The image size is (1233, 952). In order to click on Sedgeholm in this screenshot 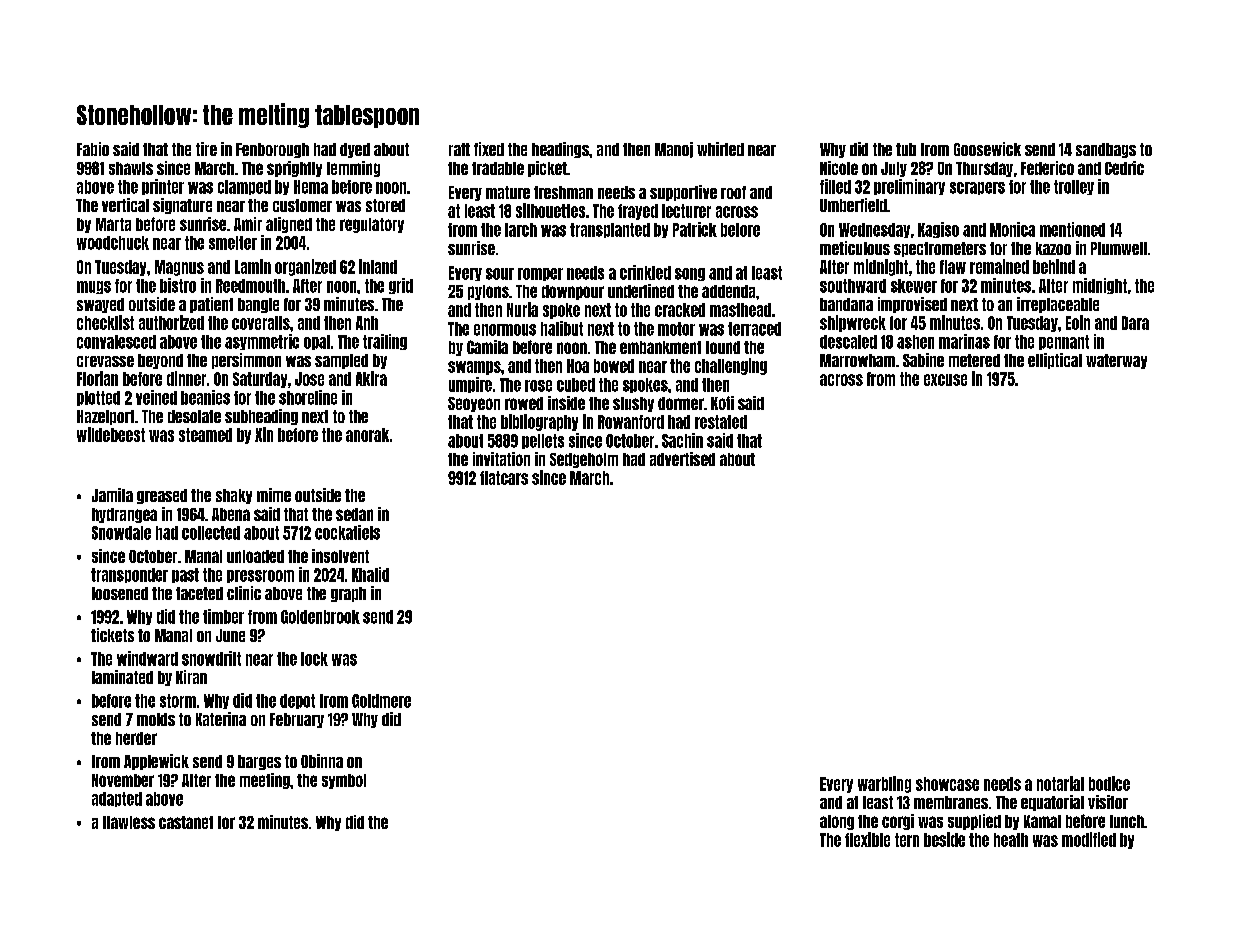, I will do `click(584, 460)`.
